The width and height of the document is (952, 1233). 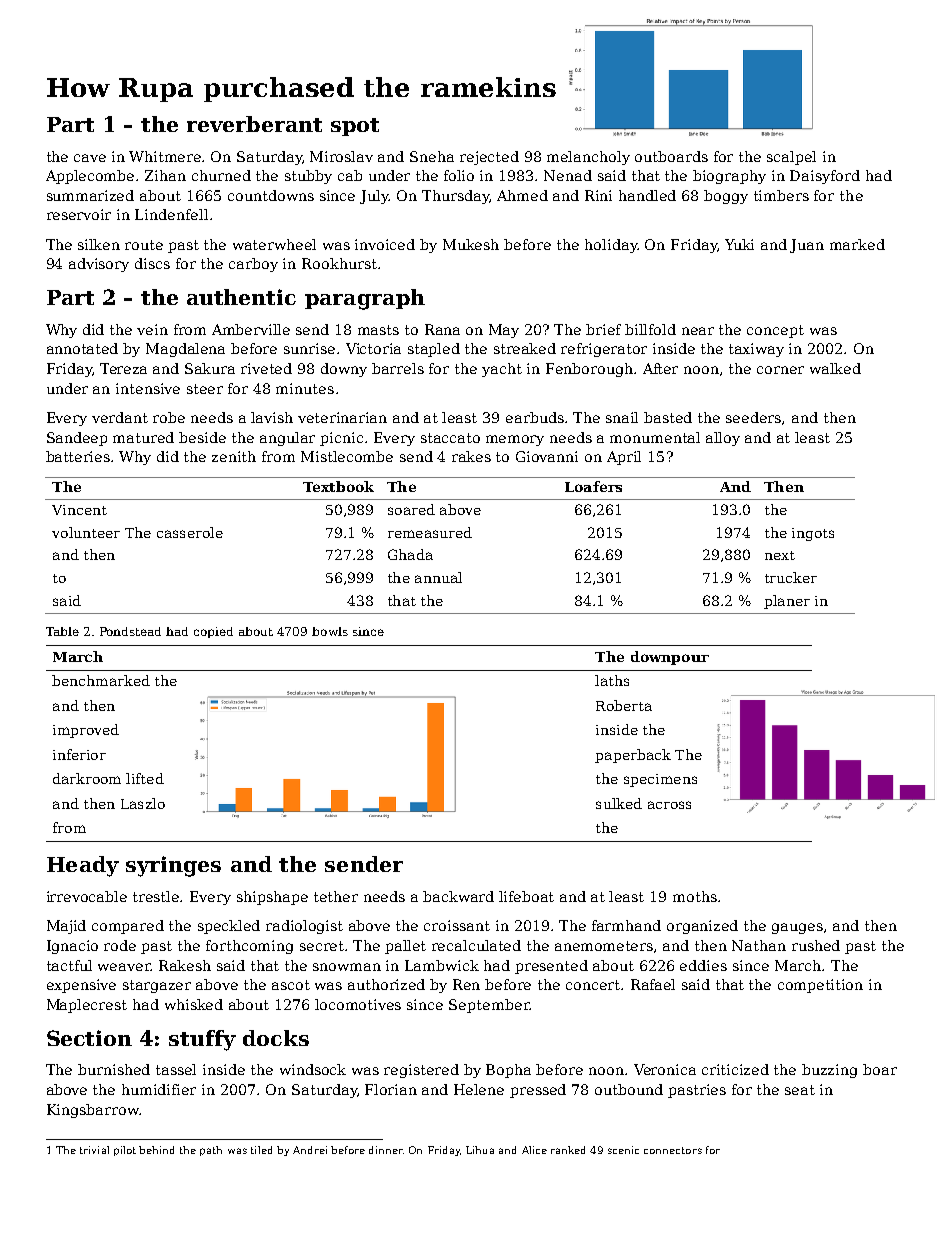 What do you see at coordinates (807, 246) in the document?
I see `Juan` at bounding box center [807, 246].
